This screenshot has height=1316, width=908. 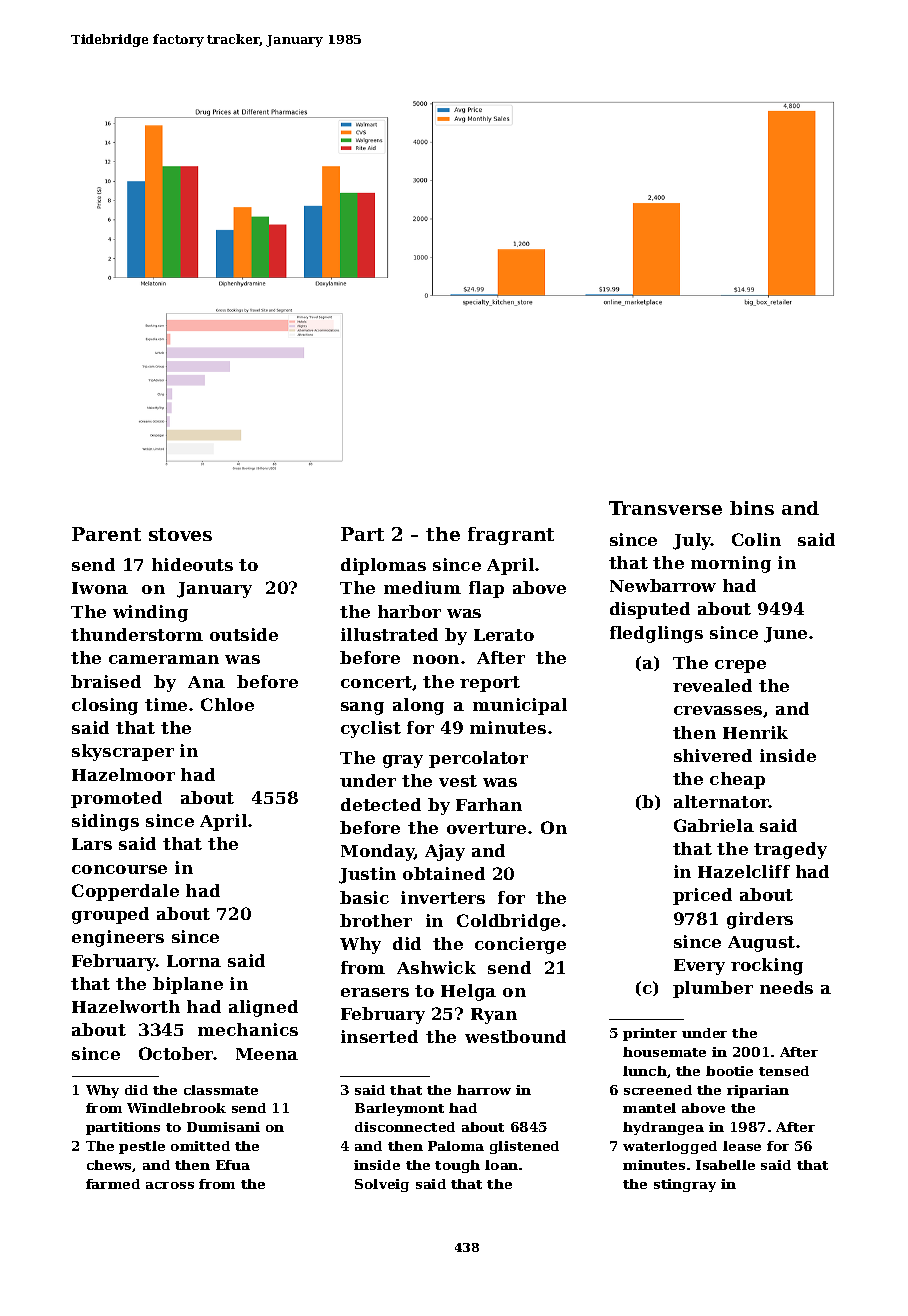 What do you see at coordinates (267, 1054) in the screenshot?
I see `Meena` at bounding box center [267, 1054].
